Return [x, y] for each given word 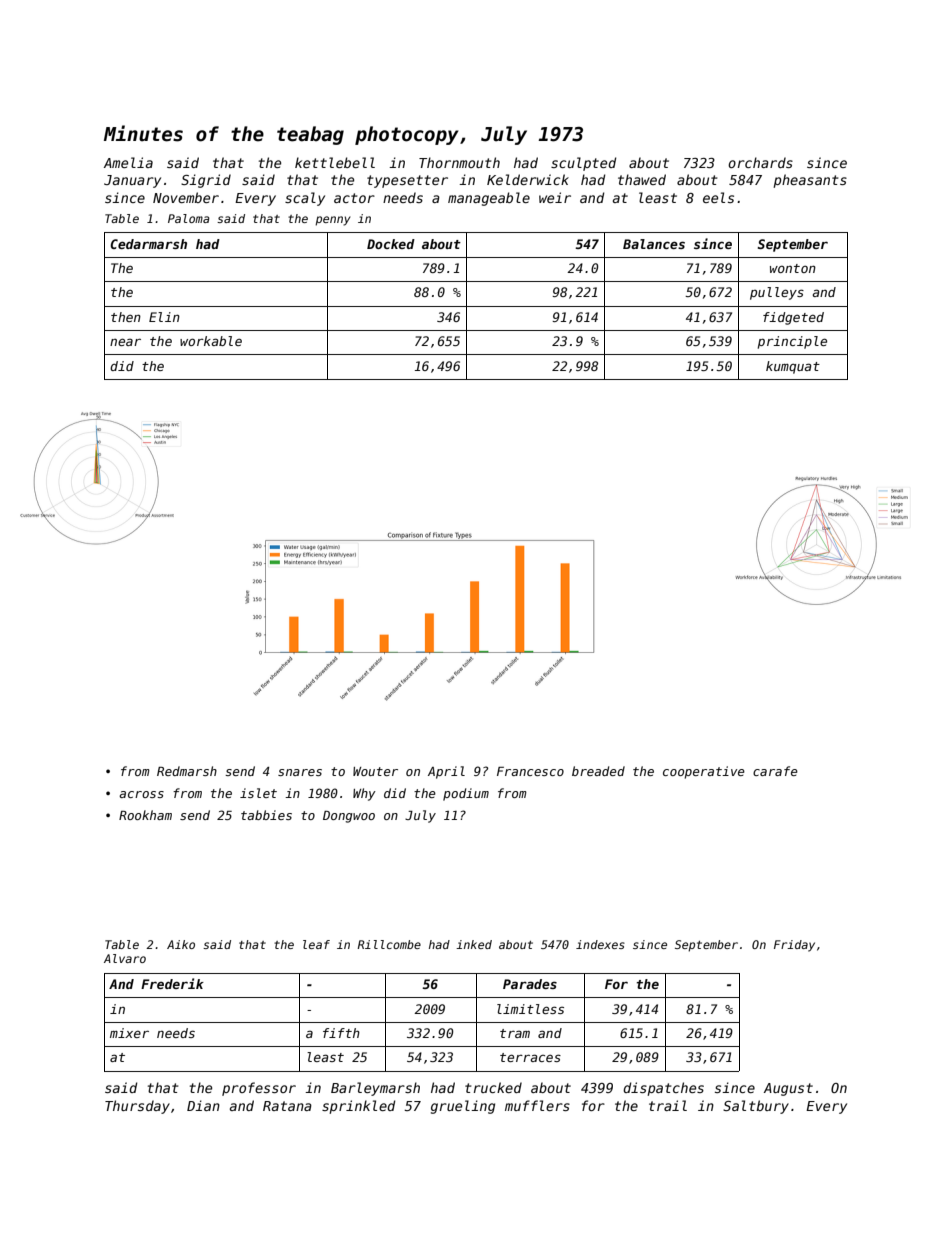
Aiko [181, 944]
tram [515, 1033]
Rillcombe [389, 944]
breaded [598, 771]
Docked [391, 244]
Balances [654, 244]
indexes [600, 944]
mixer [129, 1033]
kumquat [793, 367]
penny [333, 221]
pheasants [810, 181]
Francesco [530, 771]
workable [211, 341]
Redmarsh [187, 771]
